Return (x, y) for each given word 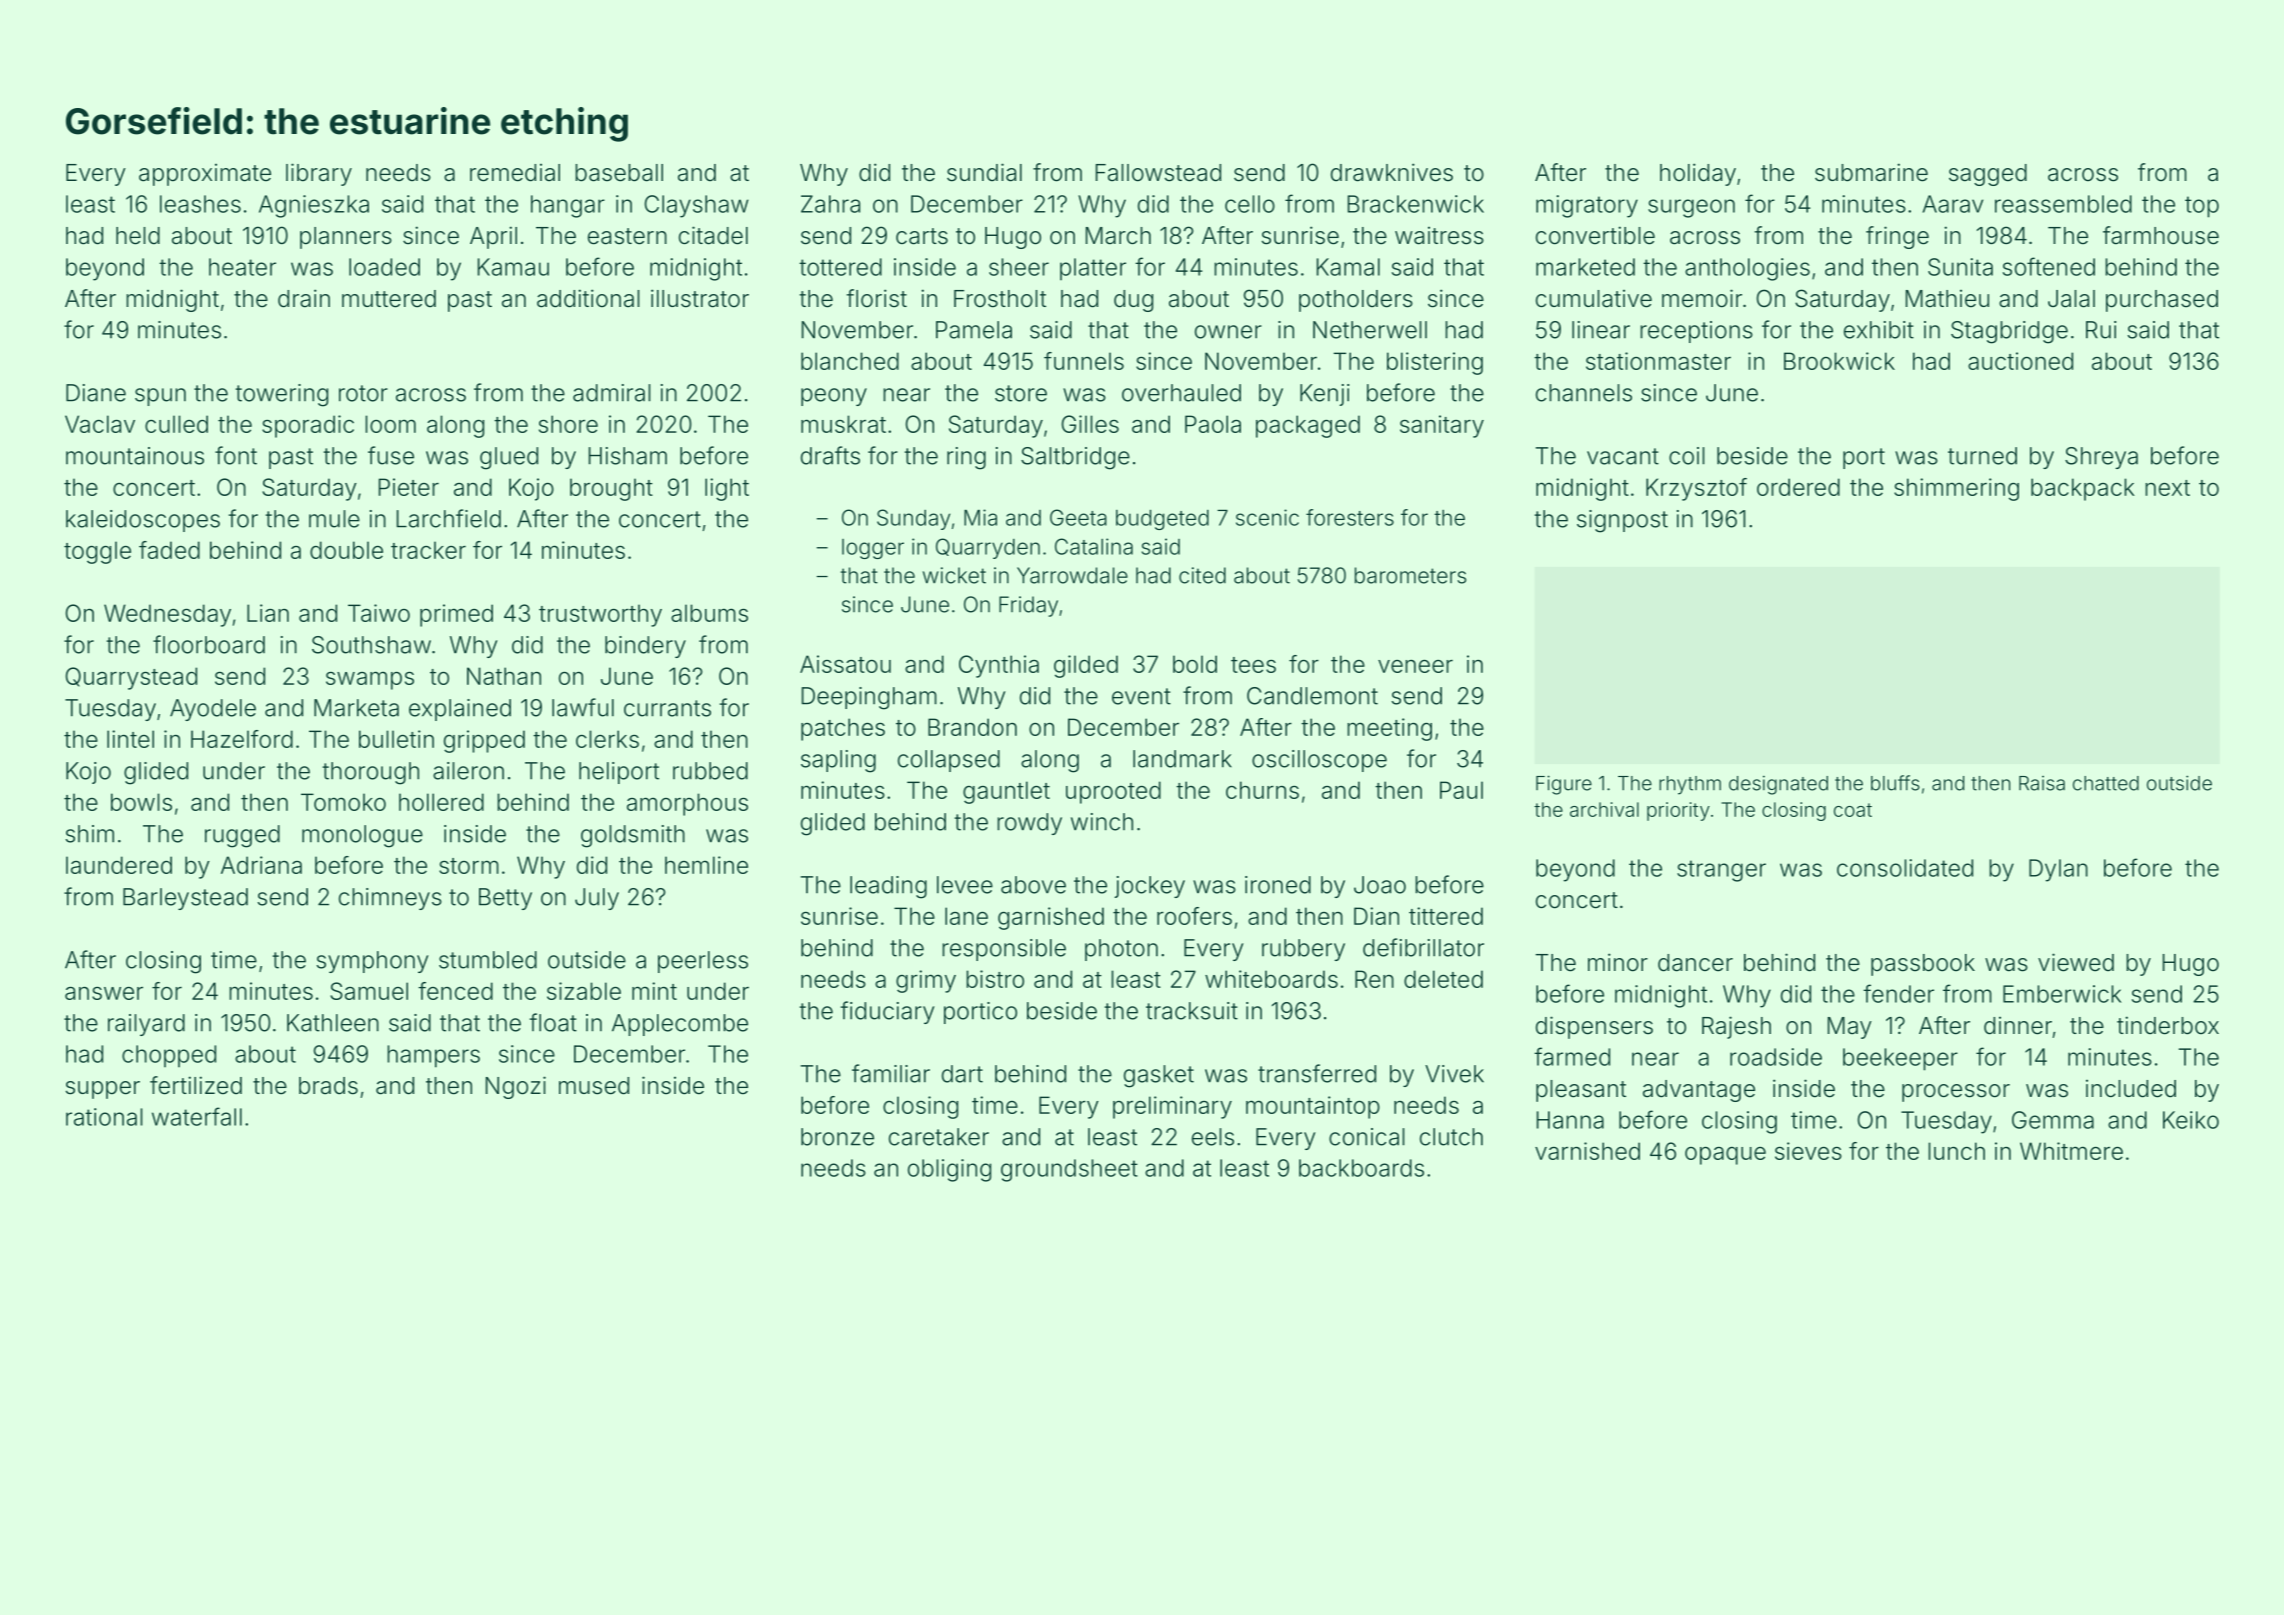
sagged (1988, 175)
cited (1202, 575)
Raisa (2042, 783)
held (138, 236)
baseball (619, 173)
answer (104, 993)
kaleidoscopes (143, 521)
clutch (1451, 1137)
